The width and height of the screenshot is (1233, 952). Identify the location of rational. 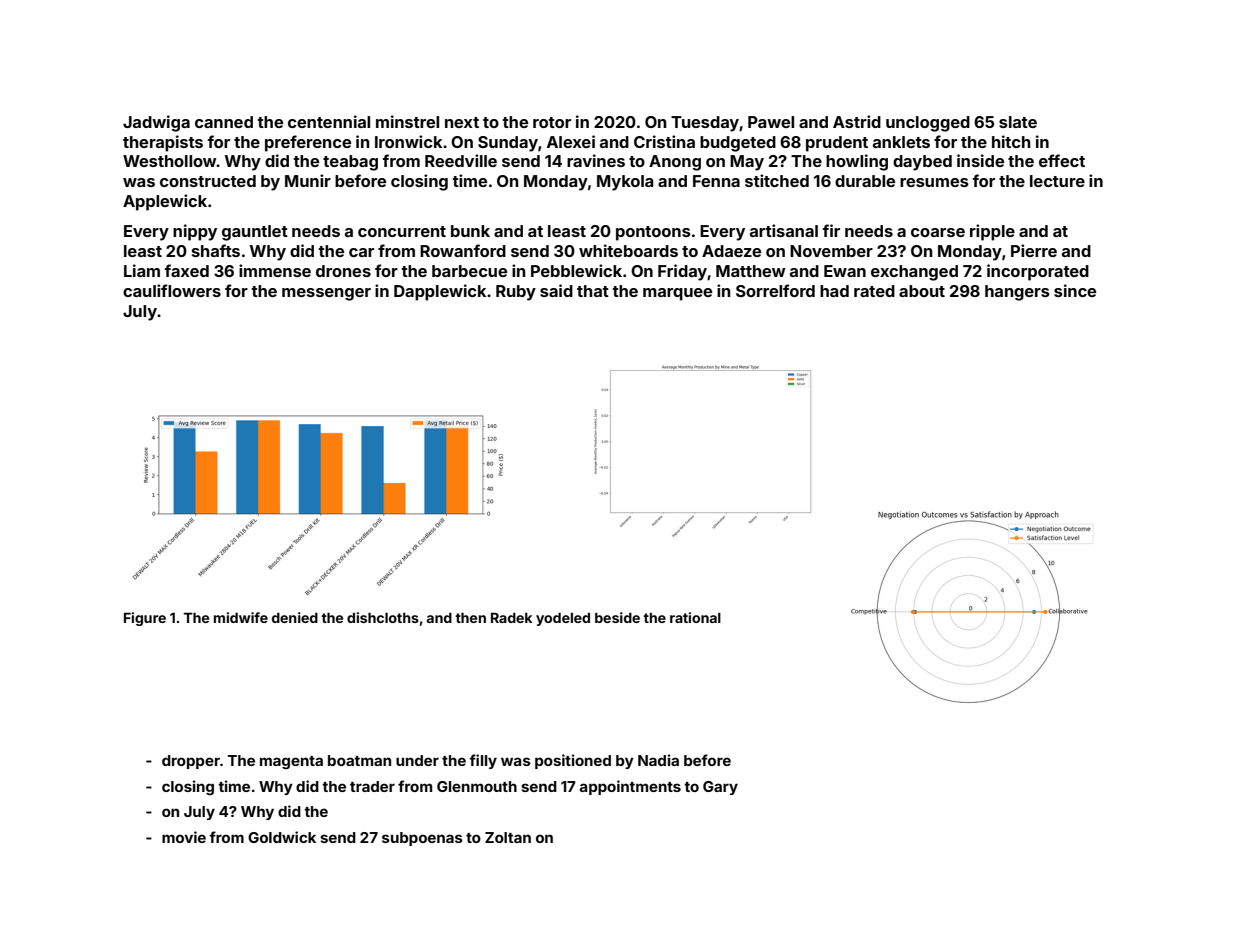
(695, 617).
